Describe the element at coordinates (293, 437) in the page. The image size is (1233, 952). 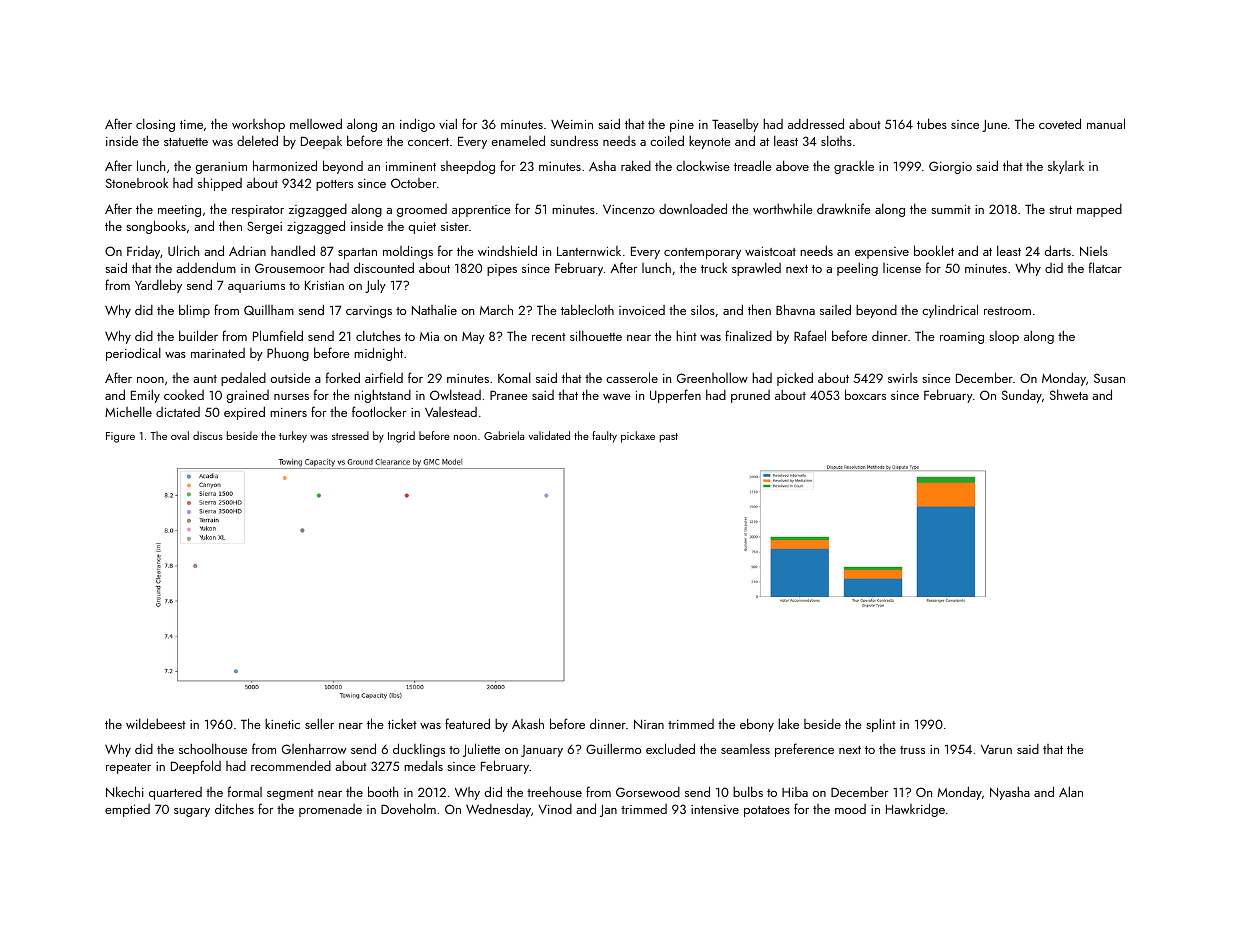
I see `turkey` at that location.
